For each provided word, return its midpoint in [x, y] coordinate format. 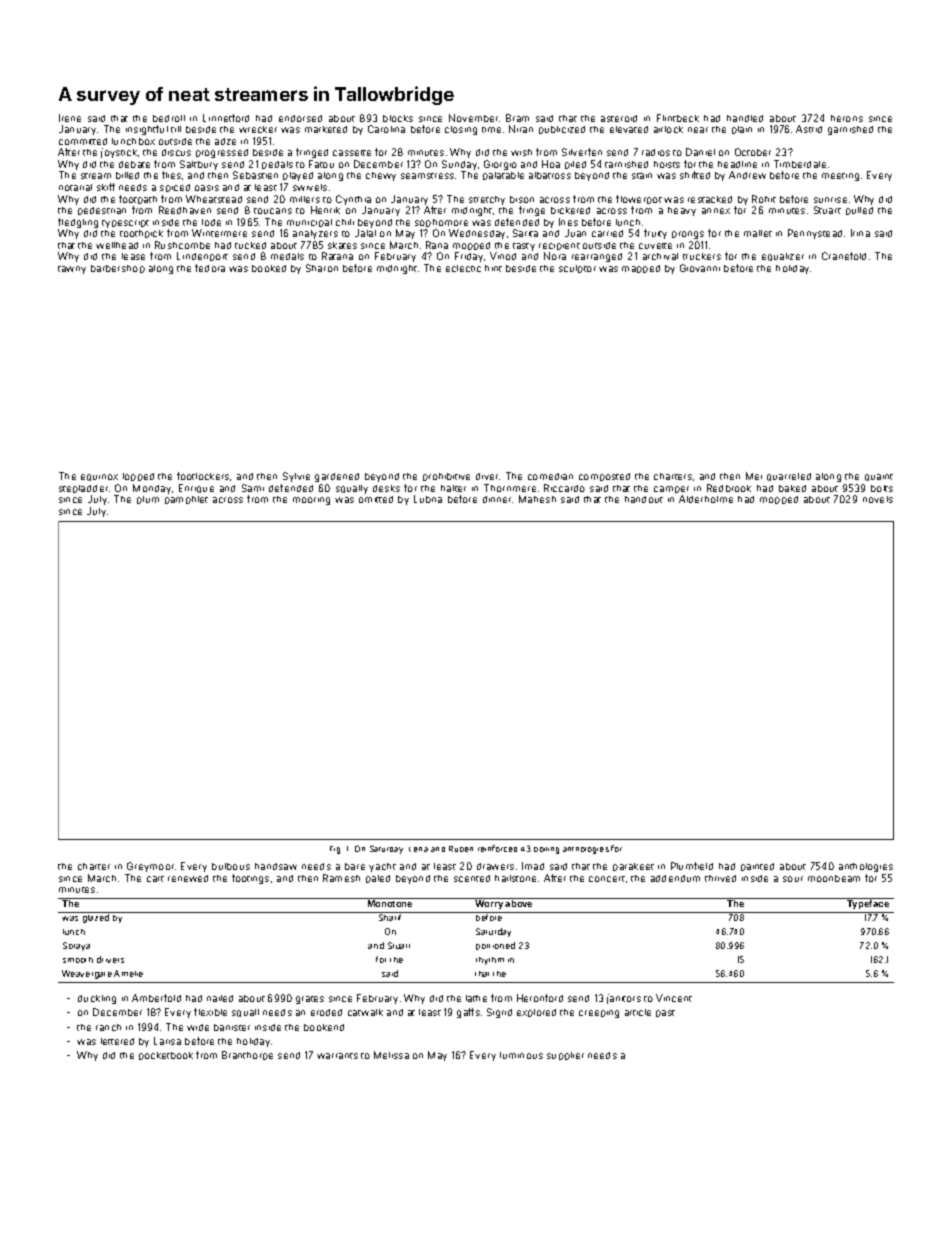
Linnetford [226, 118]
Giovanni [700, 268]
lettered [117, 1041]
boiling [546, 850]
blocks [398, 118]
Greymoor [150, 867]
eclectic [463, 268]
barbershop [118, 269]
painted [757, 867]
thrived [720, 878]
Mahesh [537, 499]
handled [745, 118]
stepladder [83, 489]
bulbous [231, 866]
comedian [550, 476]
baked [792, 488]
